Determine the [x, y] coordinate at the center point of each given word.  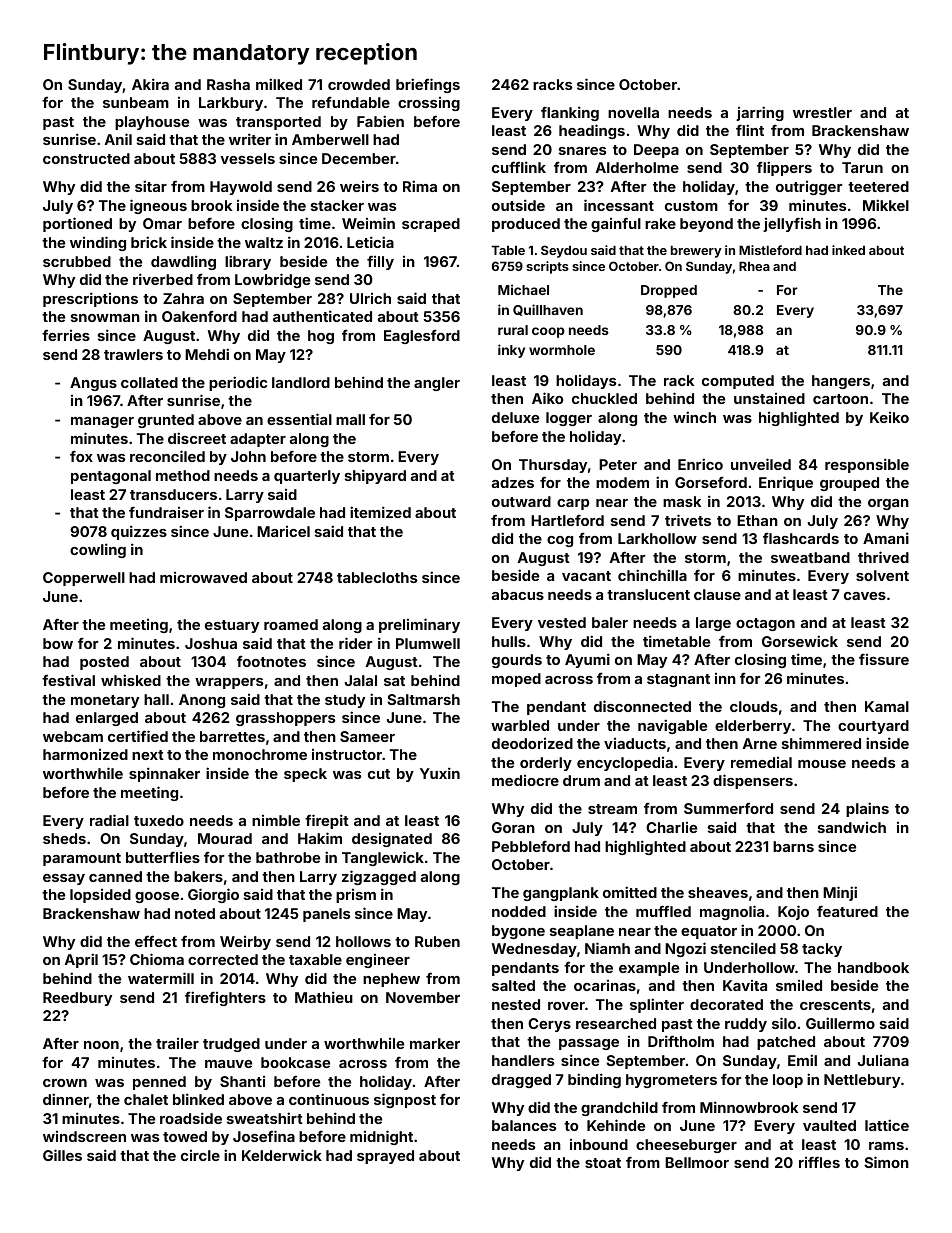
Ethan [757, 520]
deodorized [532, 743]
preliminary [419, 625]
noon [101, 1045]
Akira [150, 84]
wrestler [822, 112]
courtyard [873, 727]
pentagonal [111, 477]
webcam [73, 736]
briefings [428, 85]
